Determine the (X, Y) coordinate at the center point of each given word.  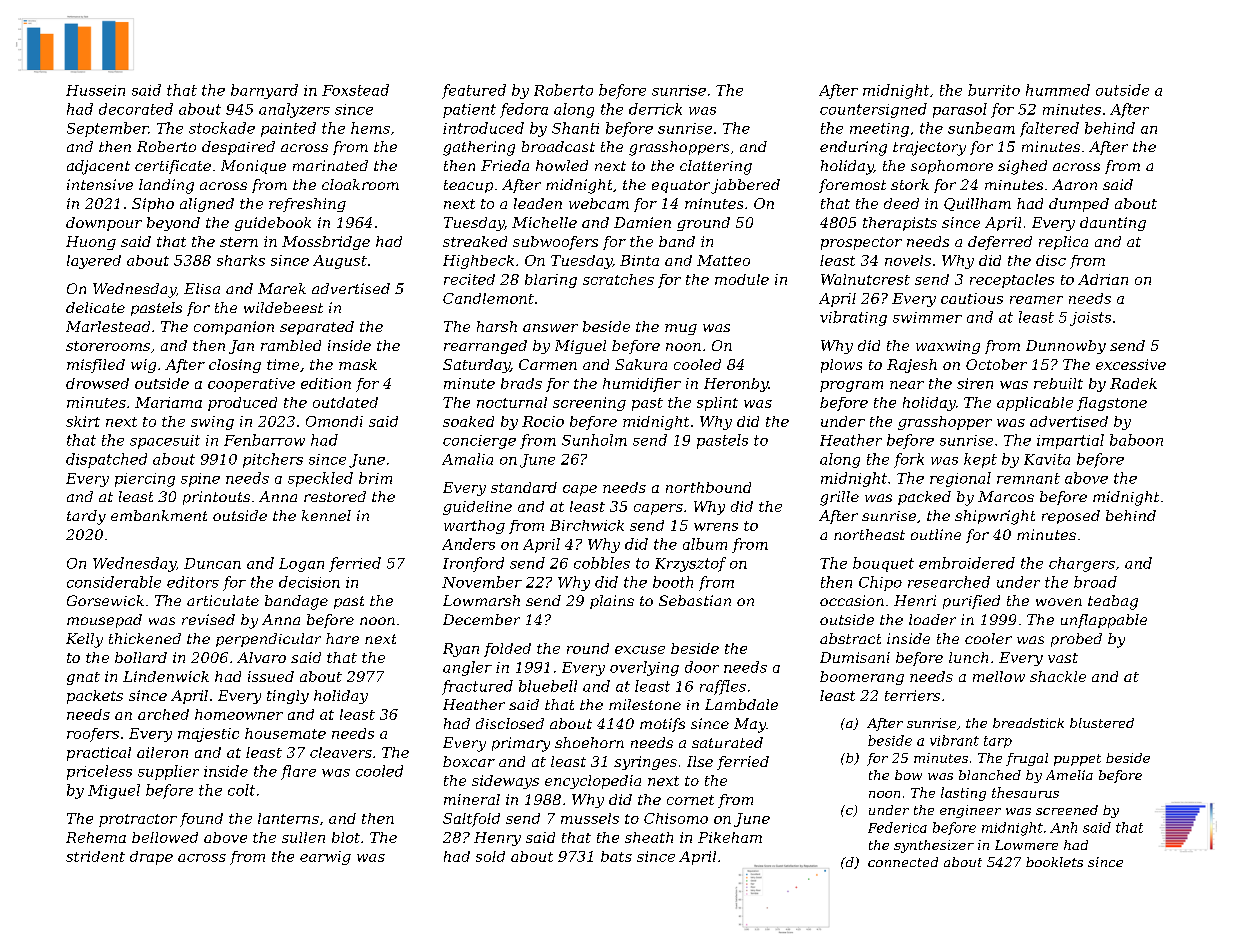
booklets (1054, 862)
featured (474, 91)
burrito (994, 90)
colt (241, 790)
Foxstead (355, 90)
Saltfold (471, 820)
